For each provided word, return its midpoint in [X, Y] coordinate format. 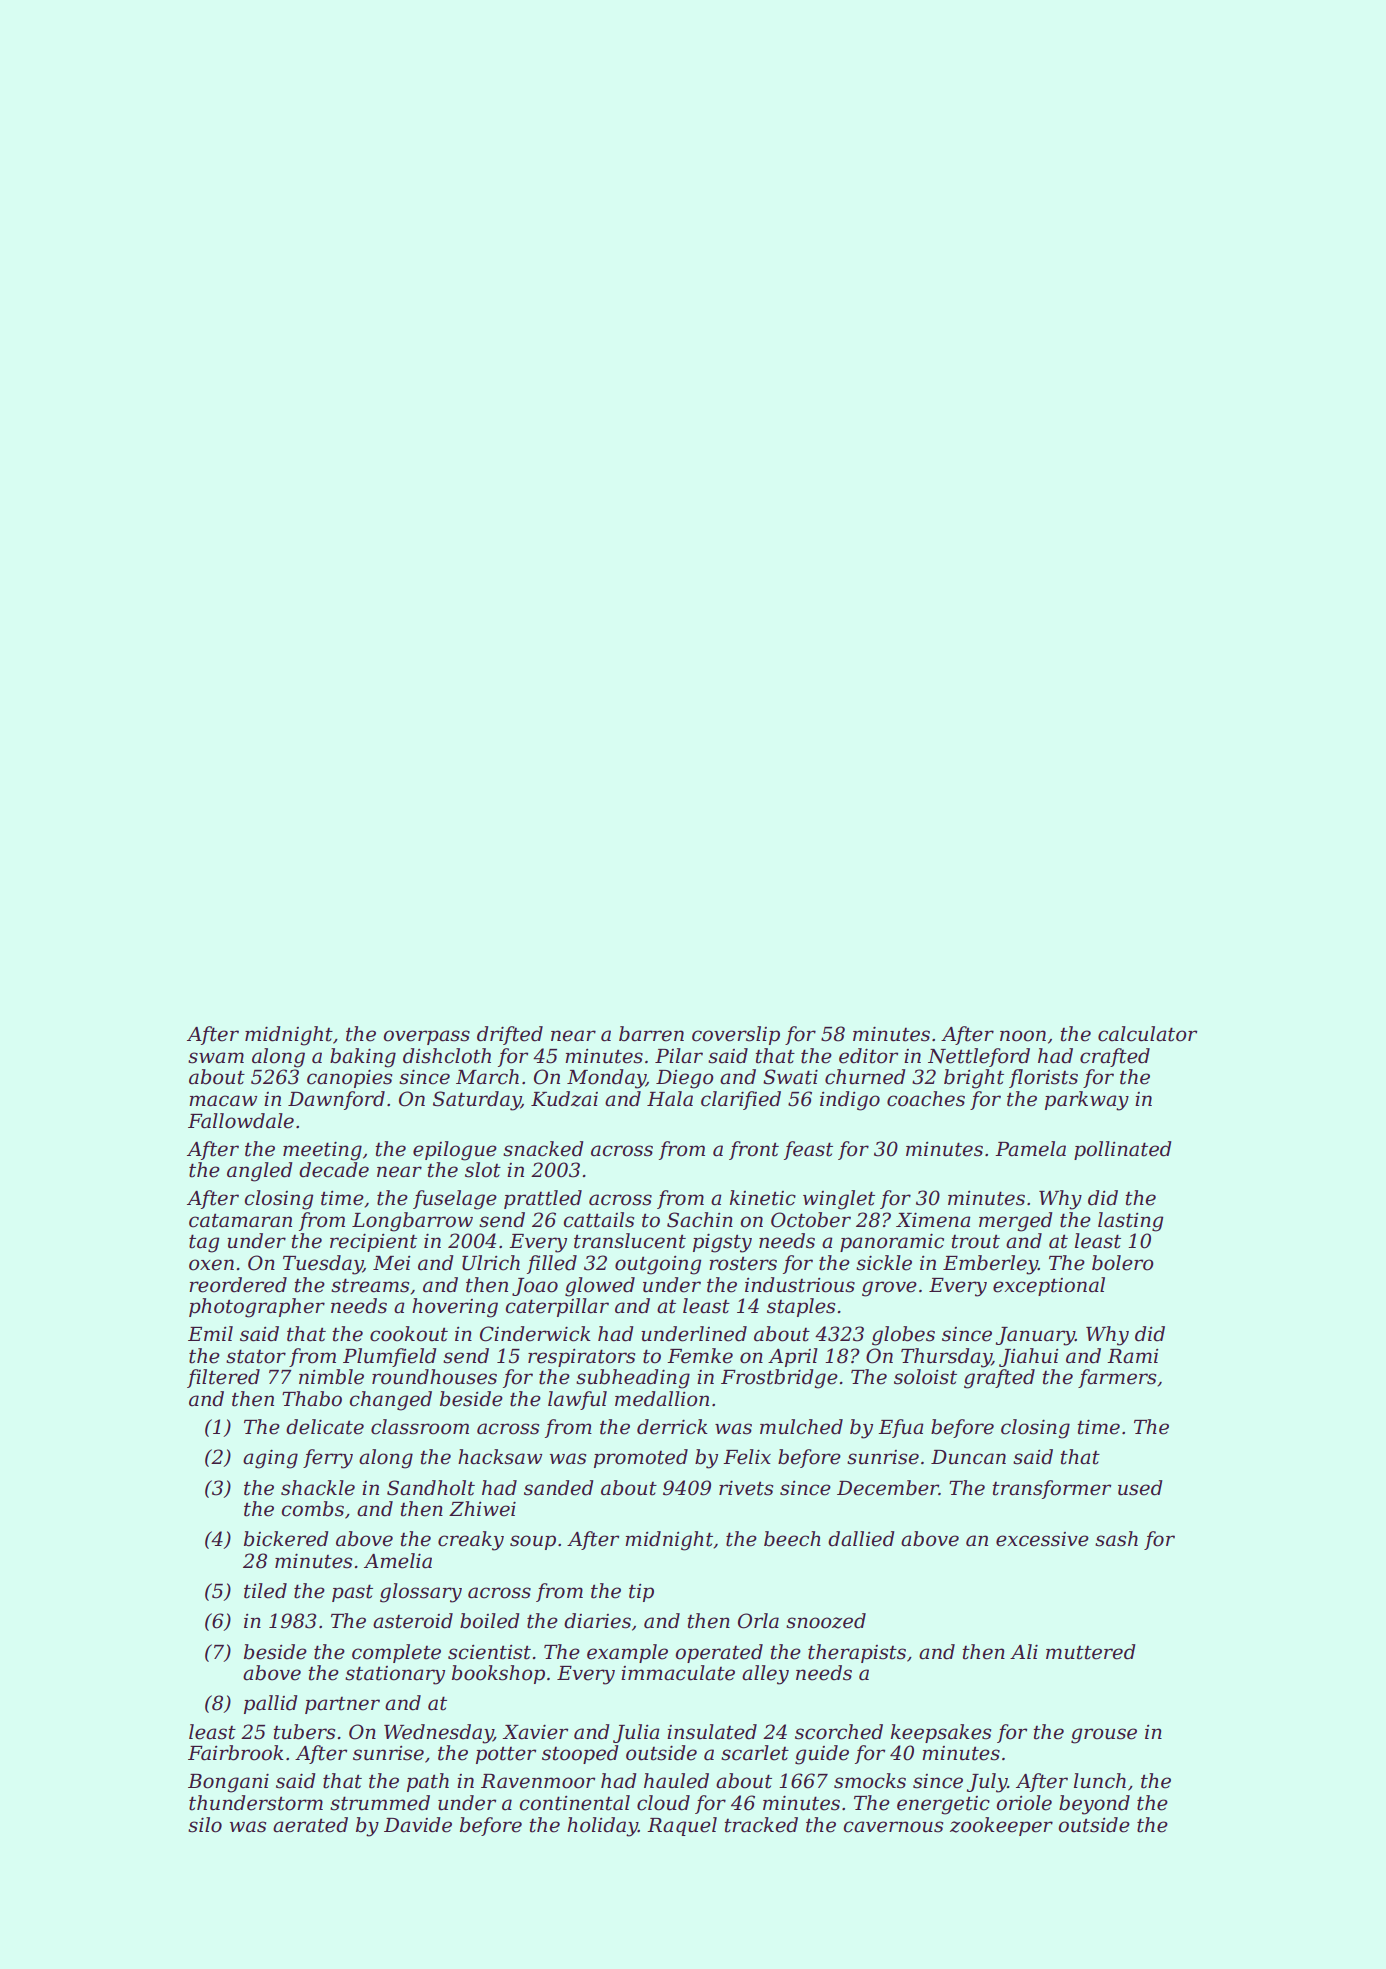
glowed [600, 1287]
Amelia [398, 1561]
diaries [597, 1621]
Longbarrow [412, 1222]
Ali [1024, 1651]
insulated [712, 1732]
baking [363, 1058]
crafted [1115, 1057]
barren [651, 1034]
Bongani [228, 1783]
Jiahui [1028, 1357]
